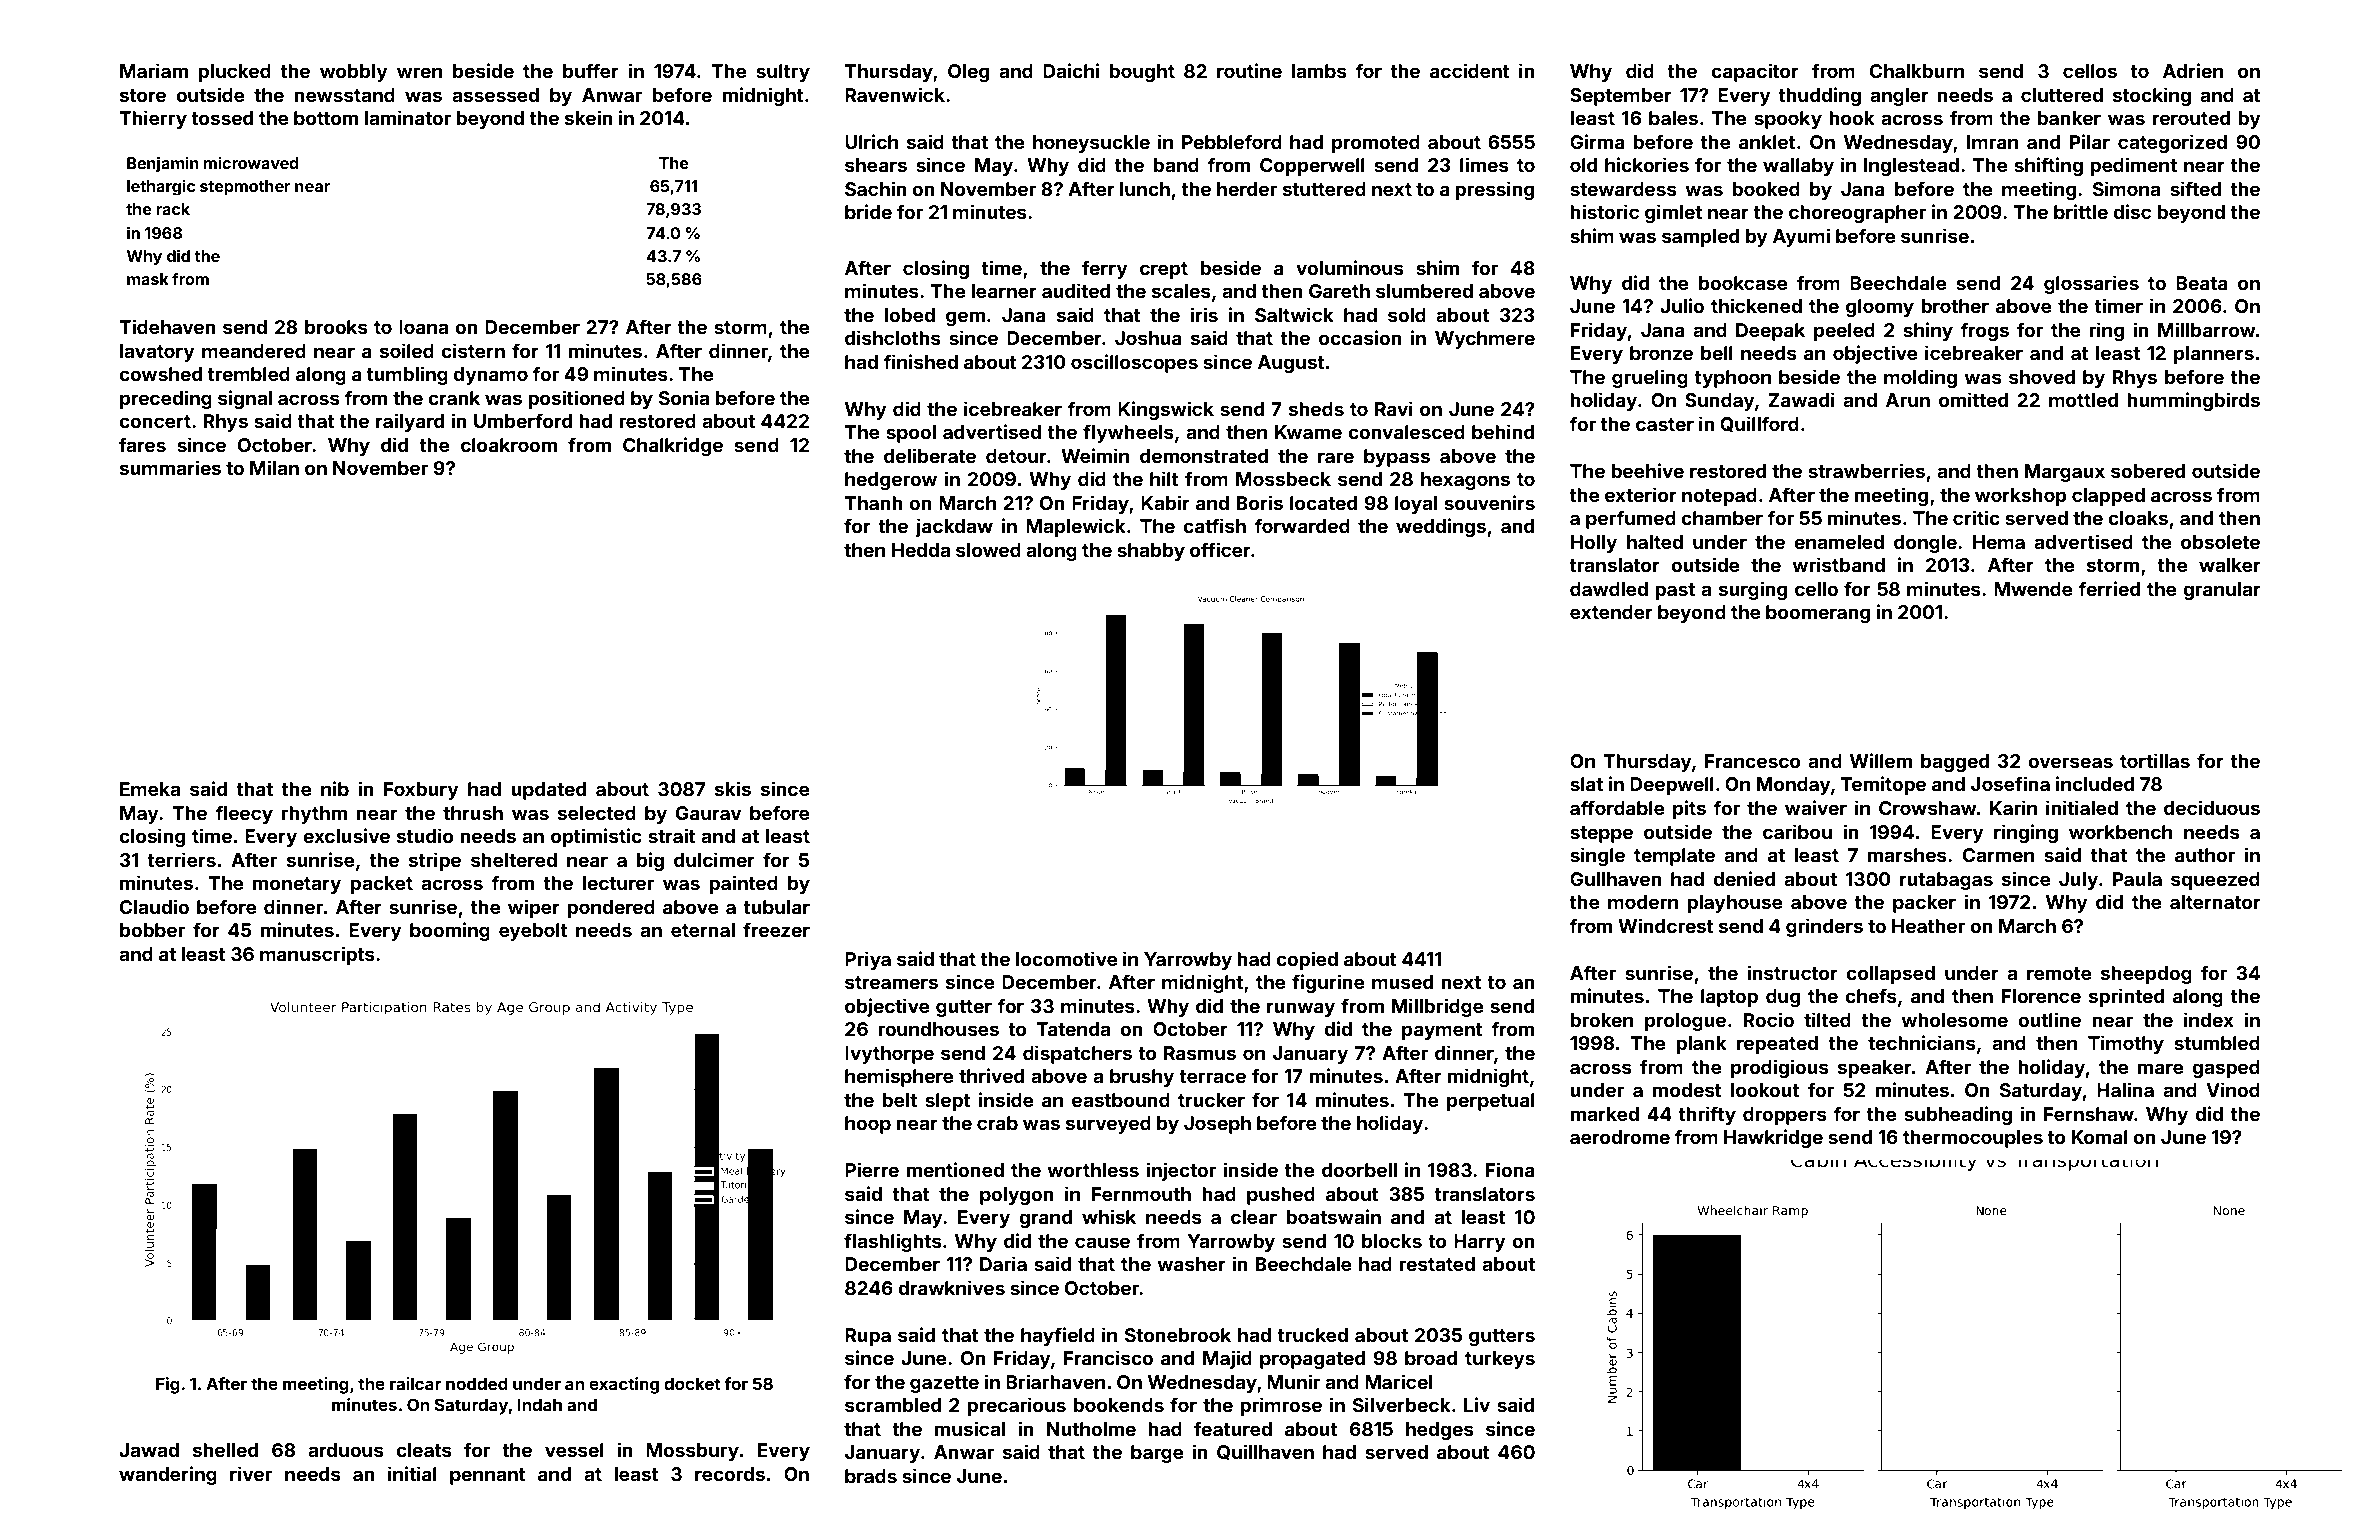  Describe the element at coordinates (589, 117) in the screenshot. I see `skein` at that location.
